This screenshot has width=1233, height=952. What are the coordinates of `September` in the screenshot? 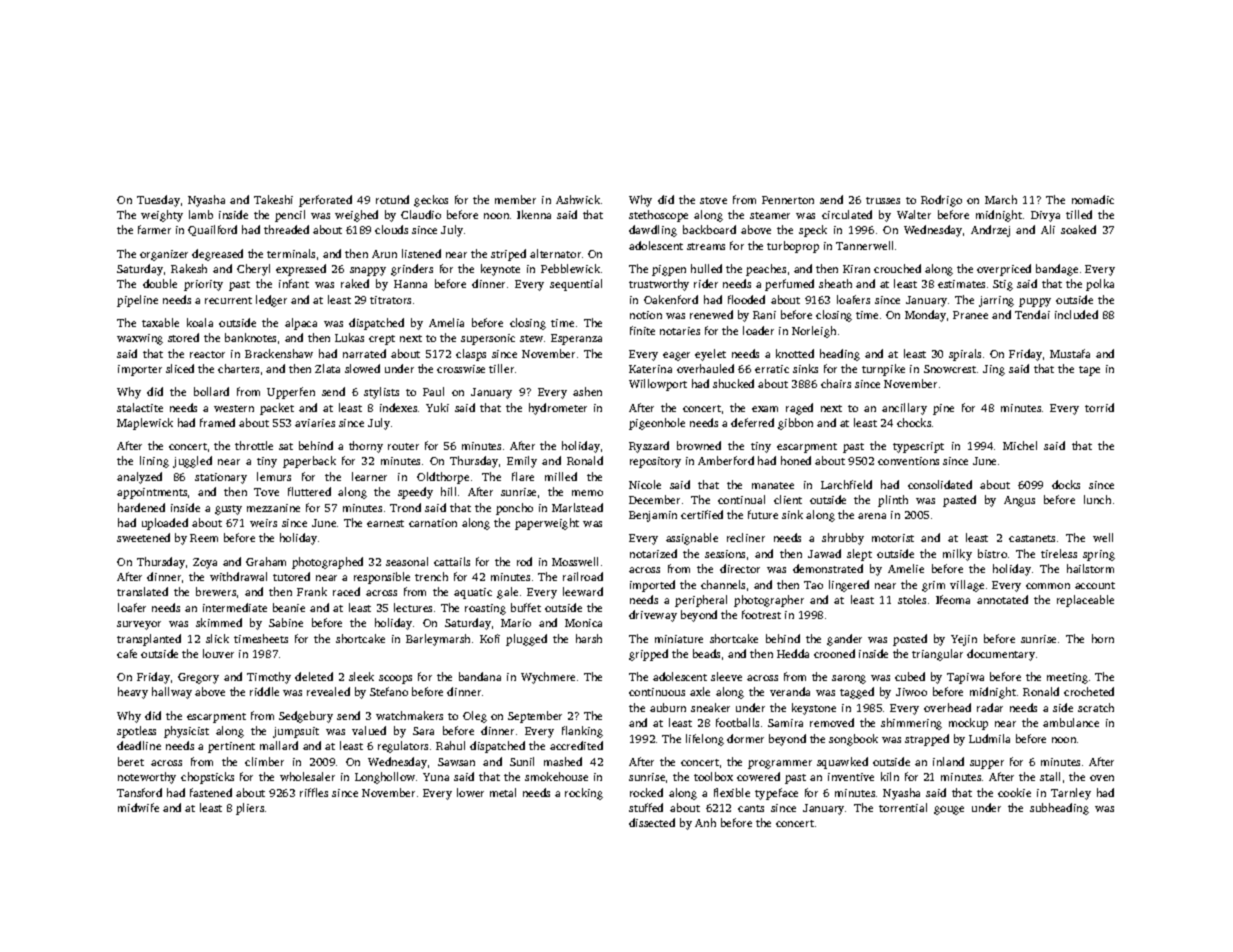 It's located at (535, 717).
